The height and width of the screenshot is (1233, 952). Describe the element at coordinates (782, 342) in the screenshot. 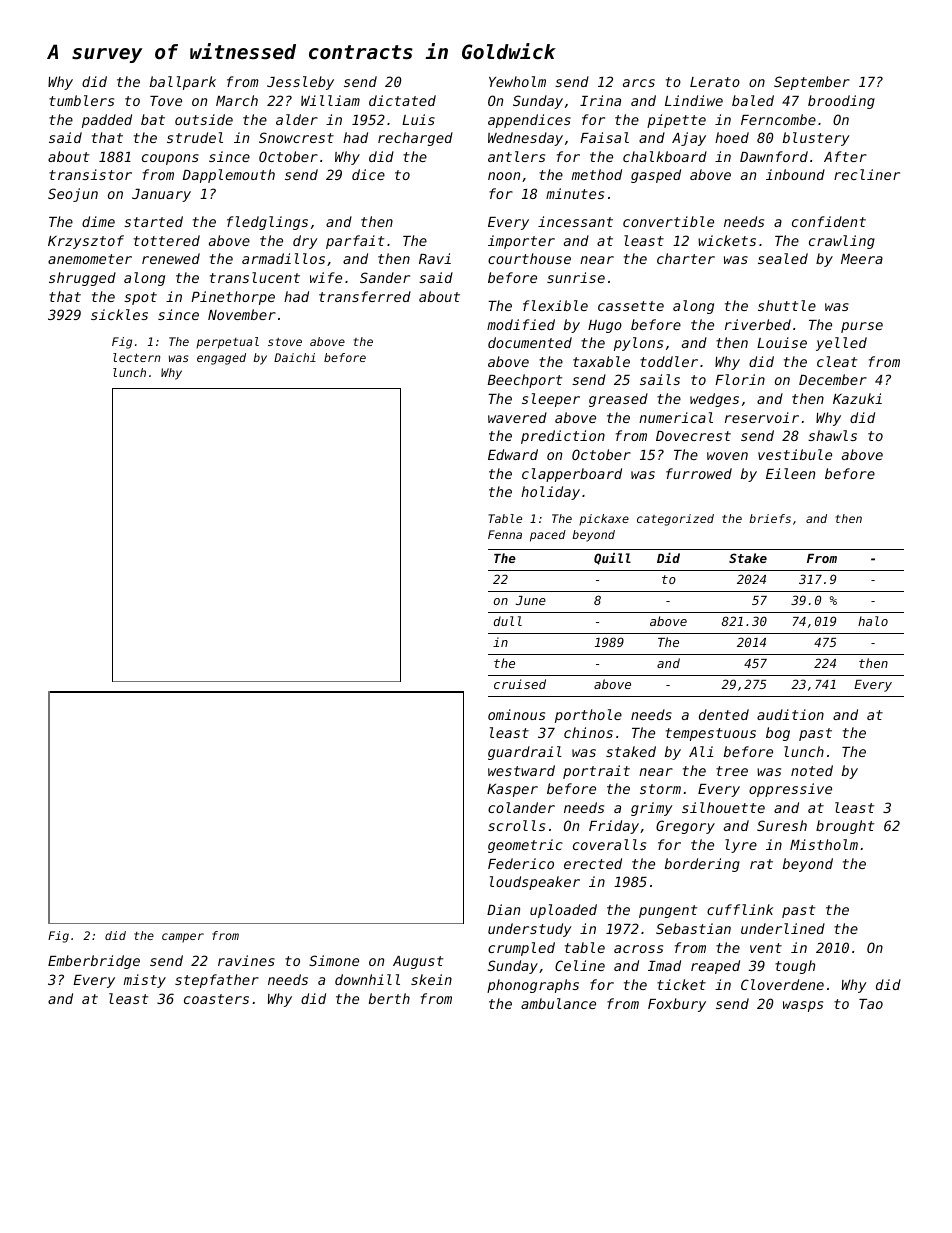

I see `Louise` at that location.
